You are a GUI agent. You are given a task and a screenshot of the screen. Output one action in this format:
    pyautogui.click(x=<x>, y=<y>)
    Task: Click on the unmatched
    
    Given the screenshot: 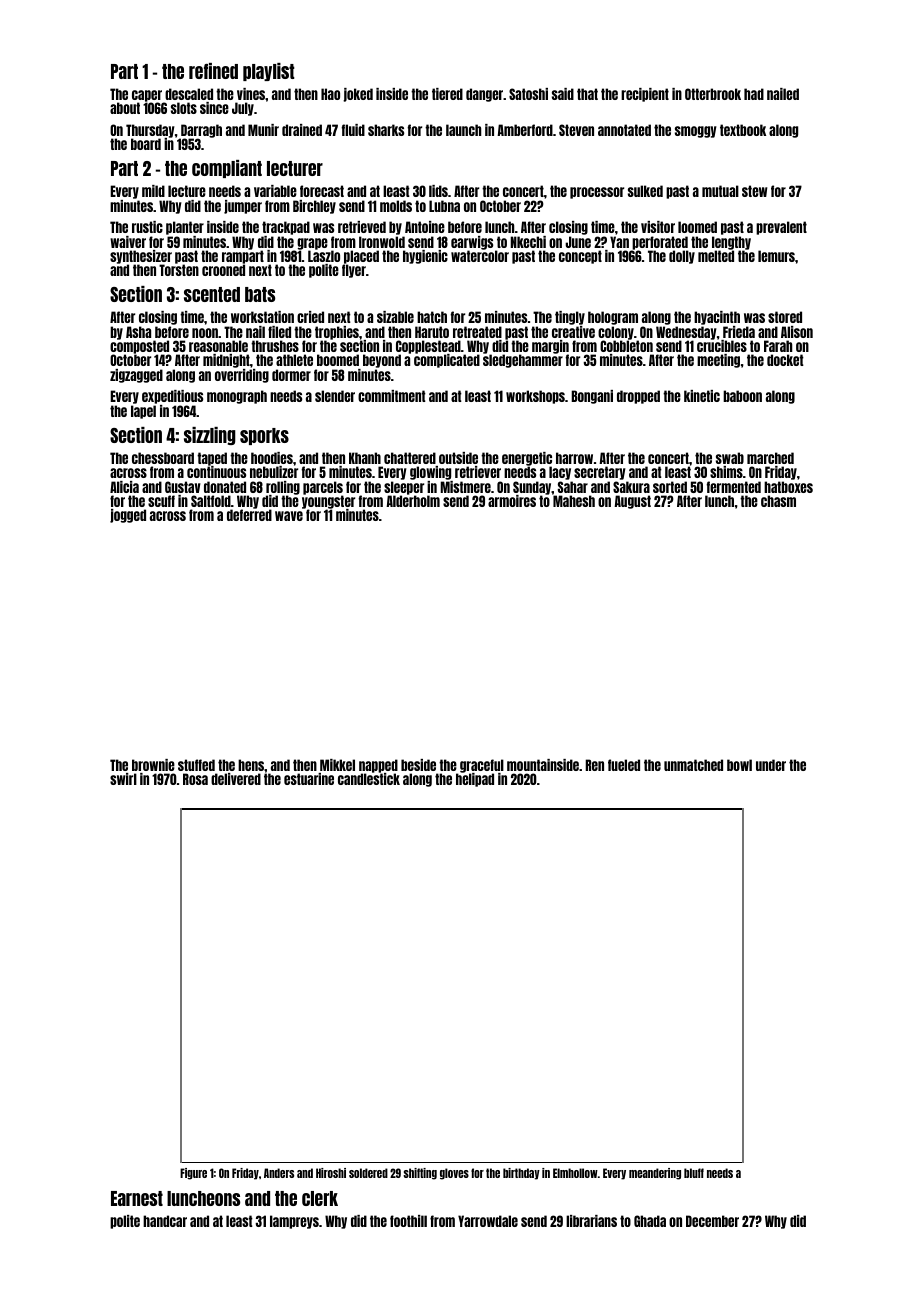 What is the action you would take?
    pyautogui.click(x=693, y=765)
